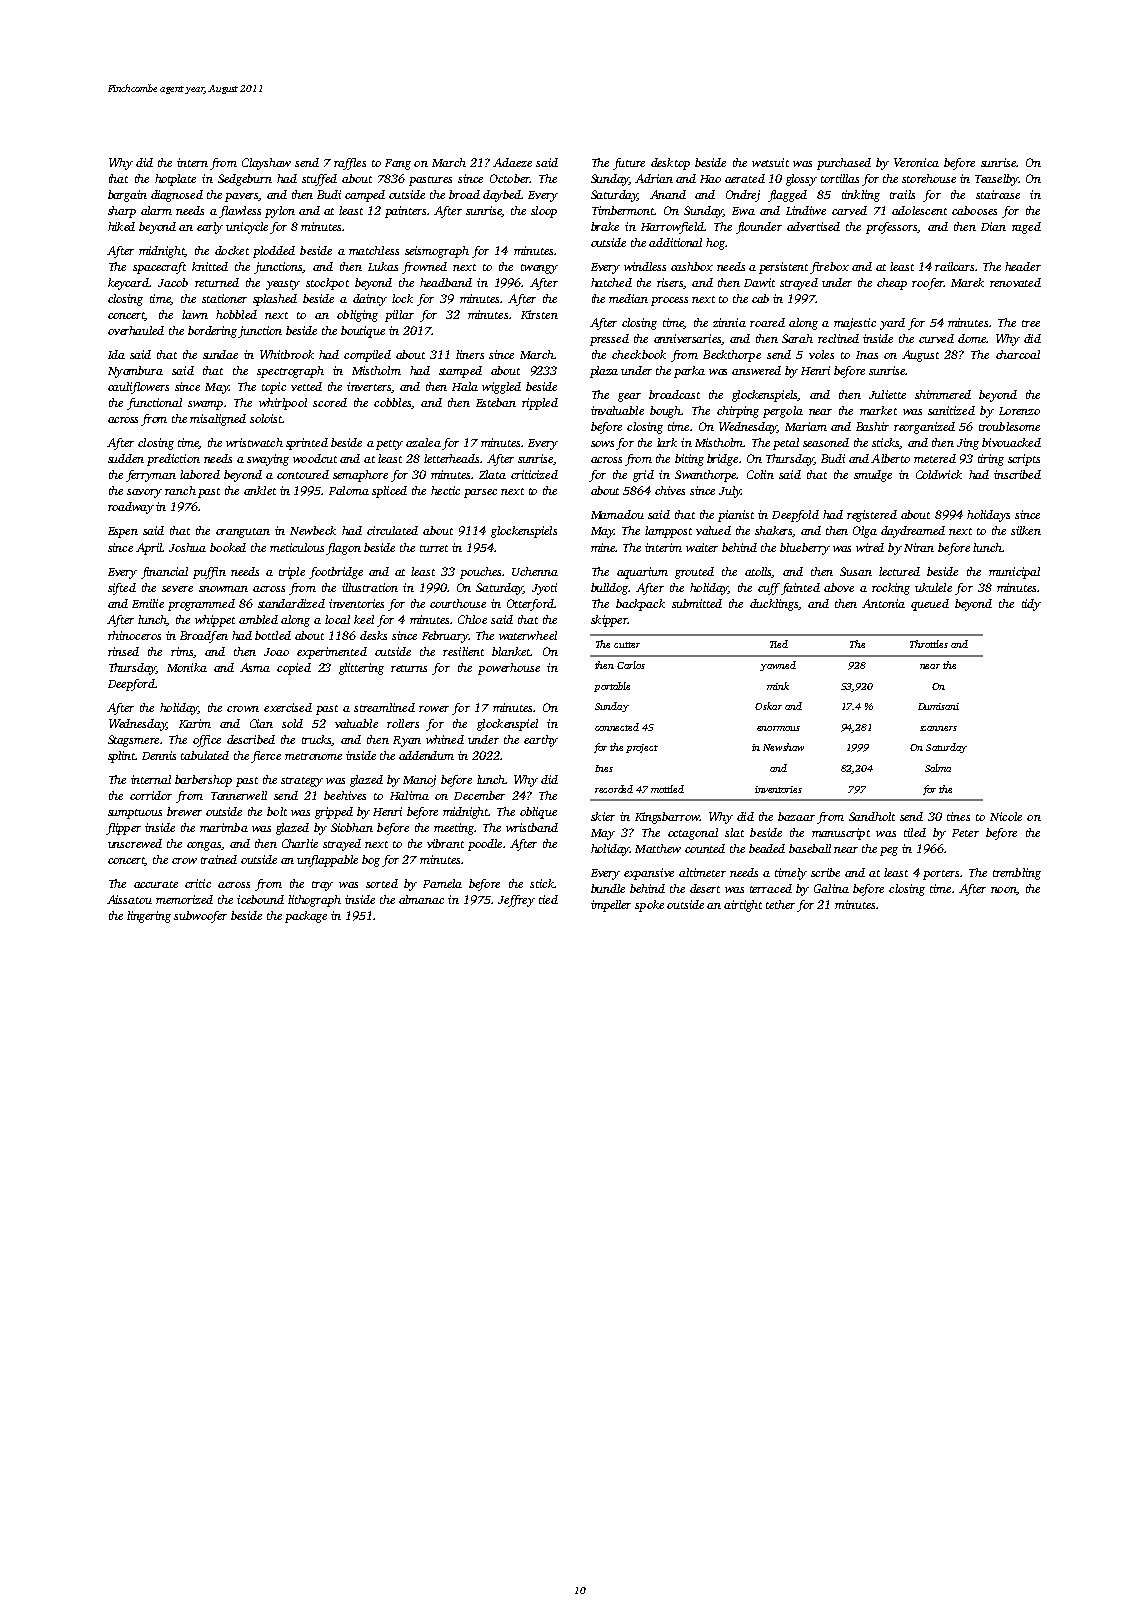 This page has height=1623, width=1148. I want to click on icebound, so click(260, 899).
